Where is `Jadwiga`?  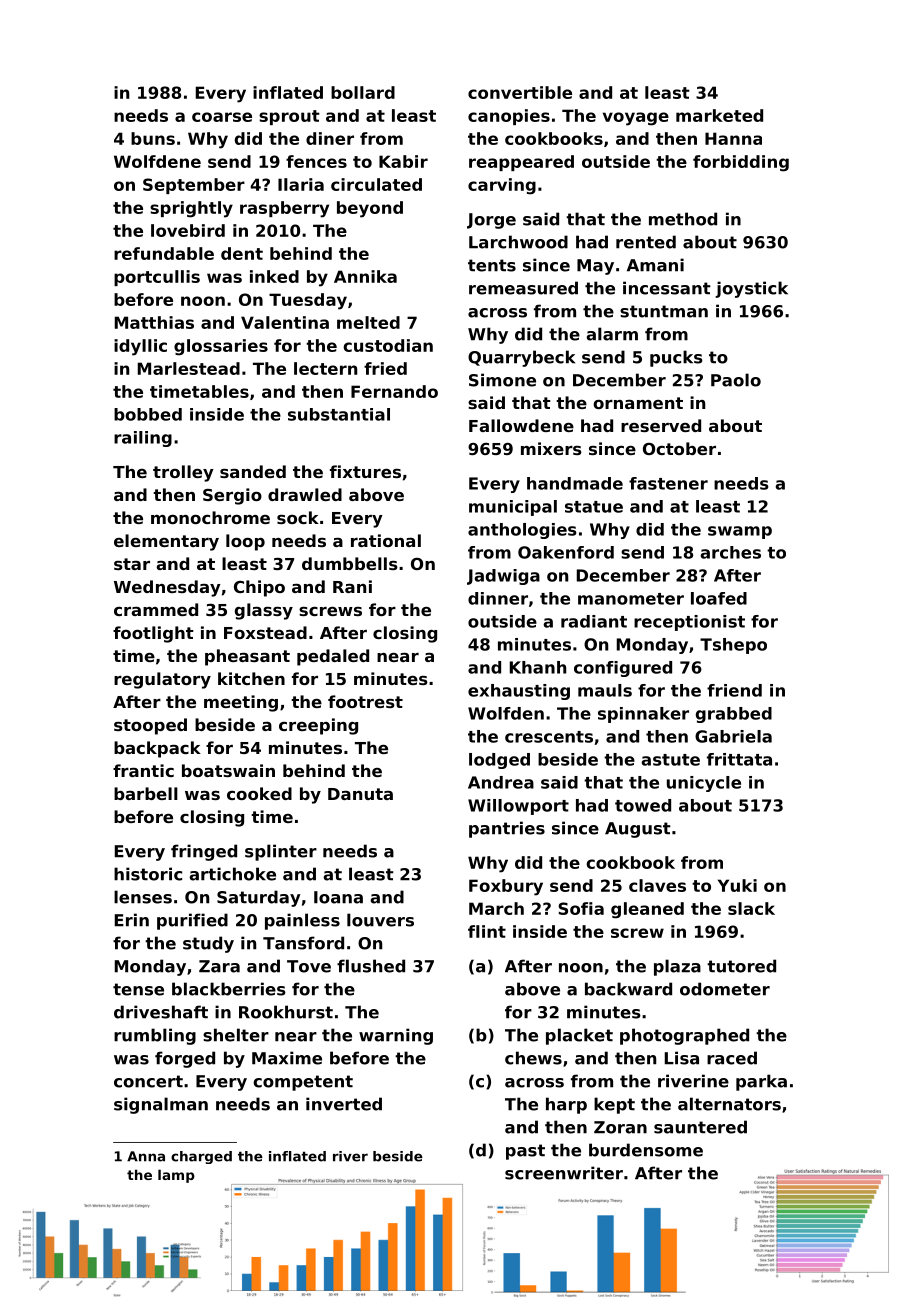 Jadwiga is located at coordinates (503, 577).
